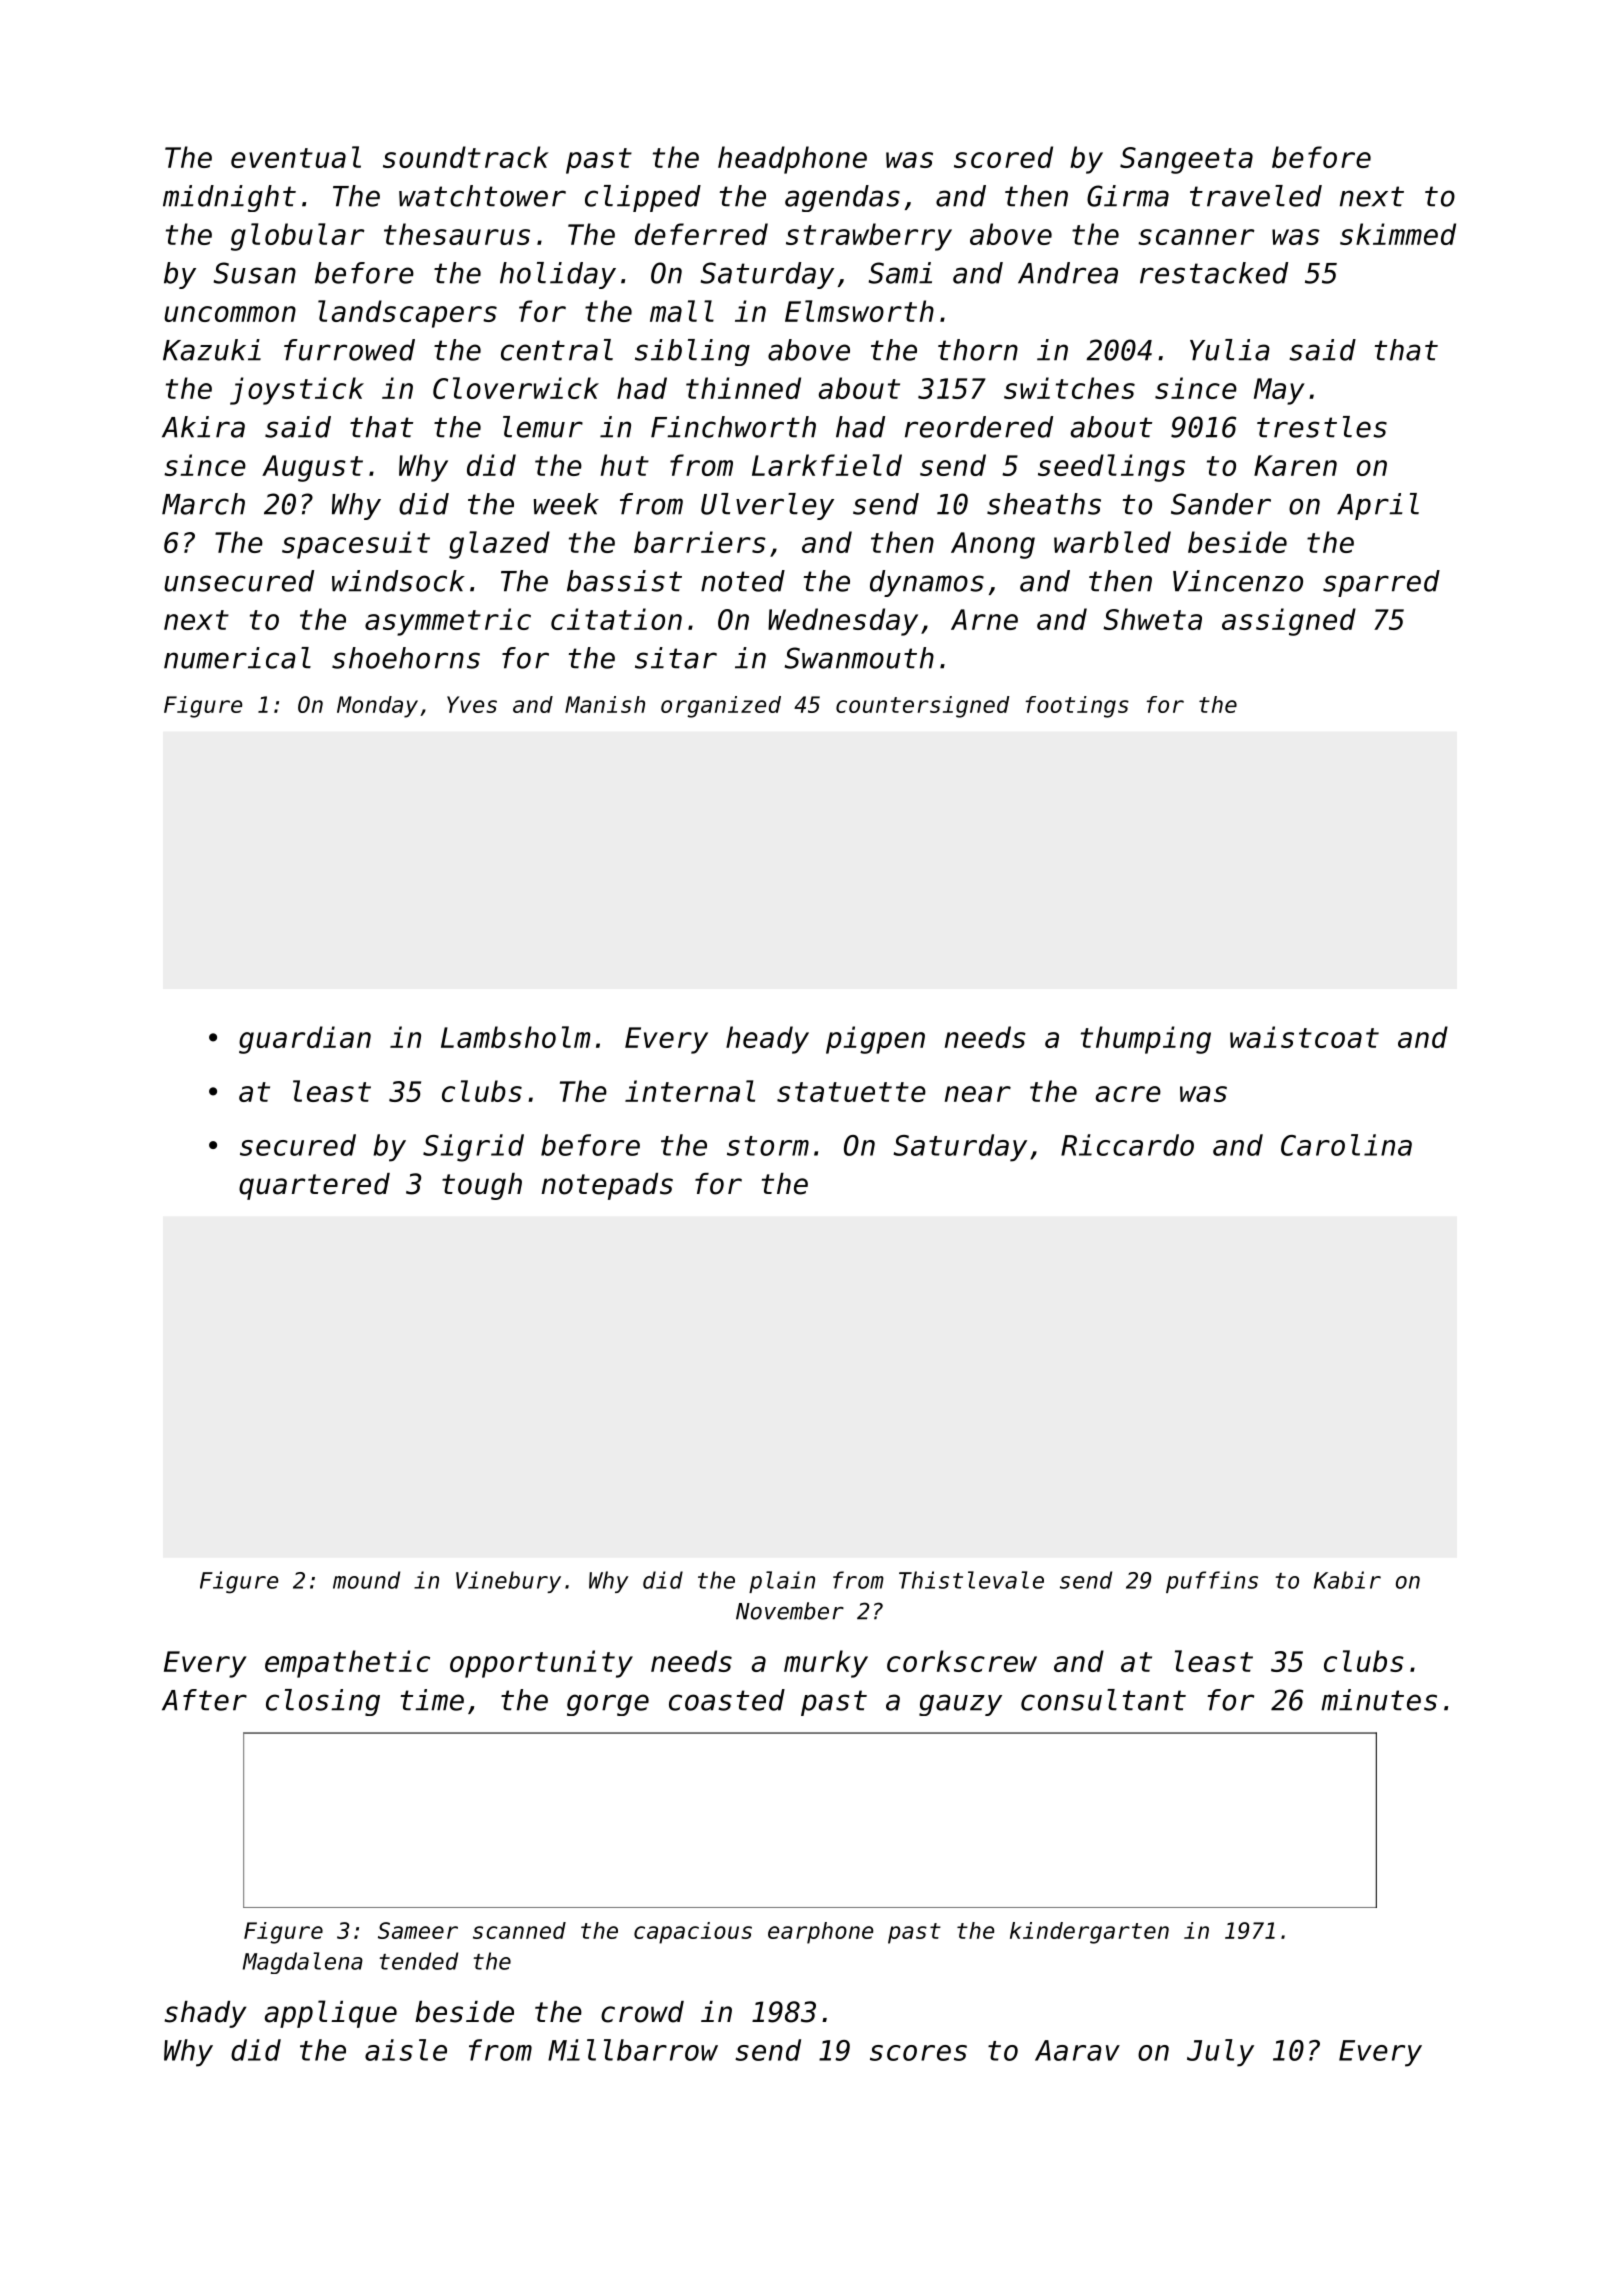  What do you see at coordinates (633, 2050) in the page?
I see `Millbarrow` at bounding box center [633, 2050].
